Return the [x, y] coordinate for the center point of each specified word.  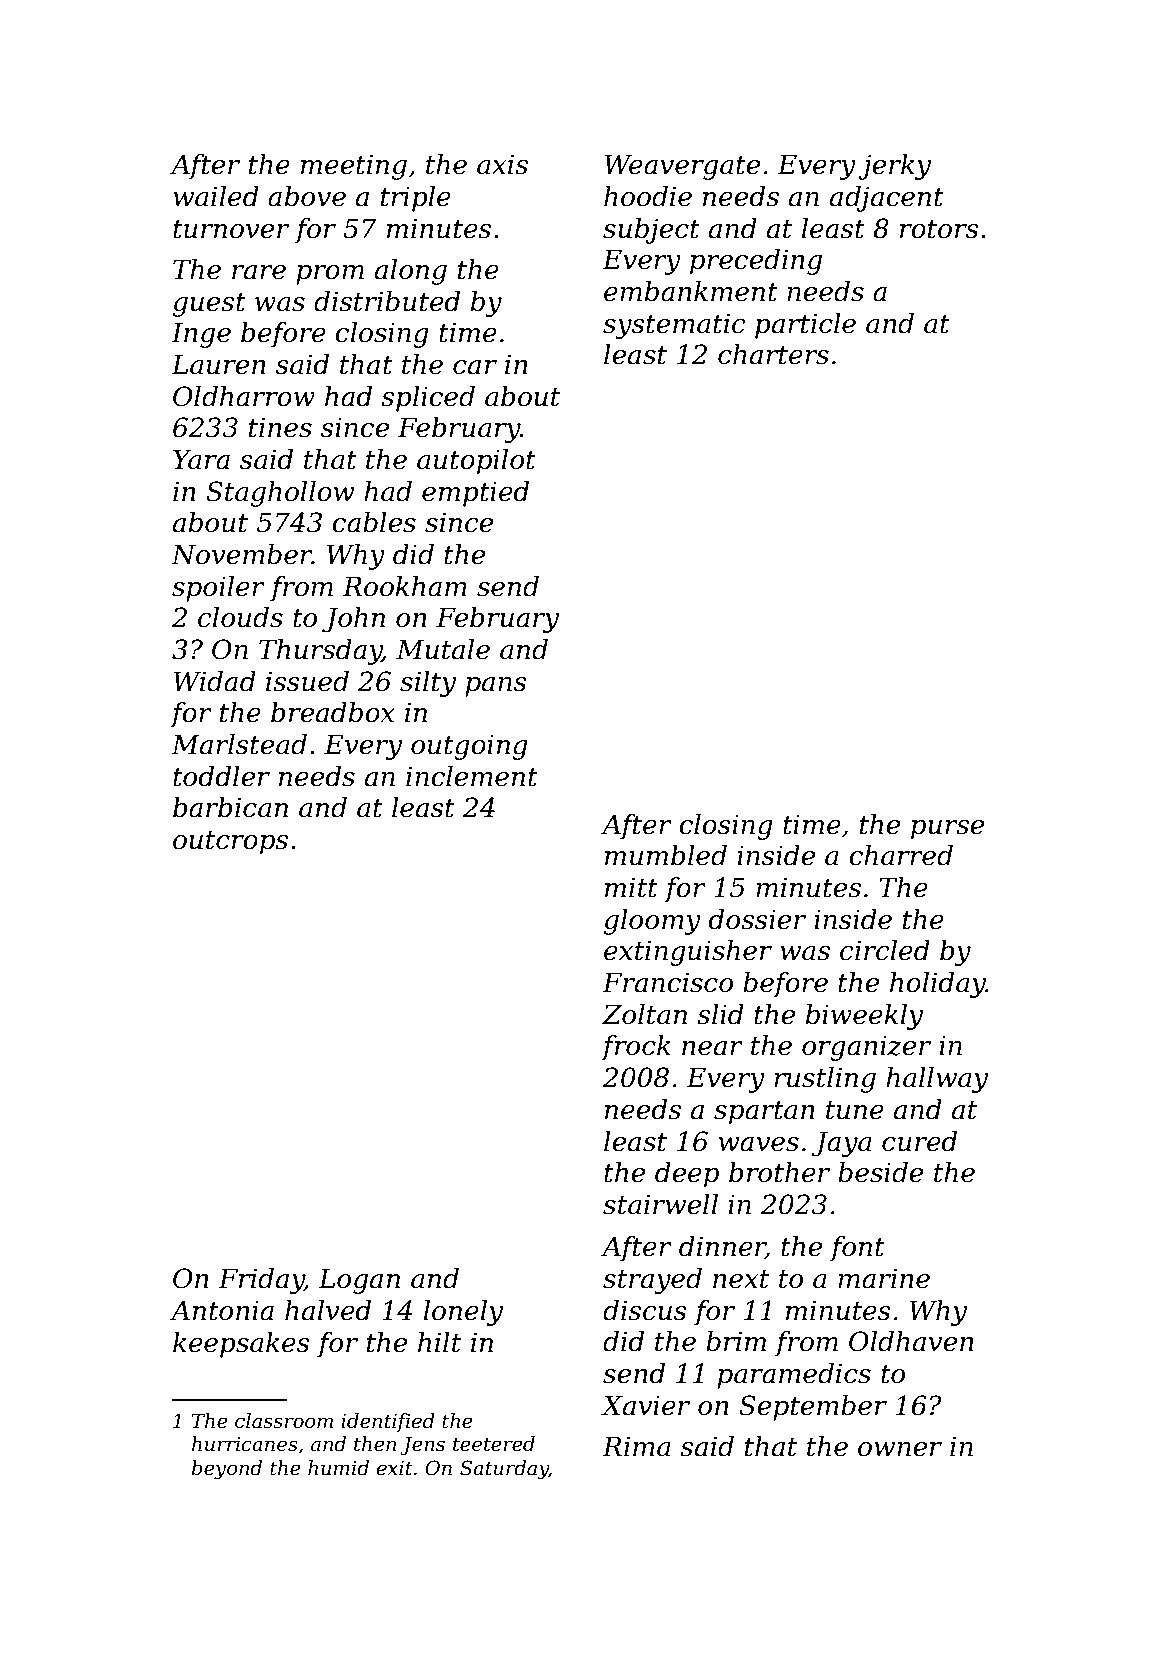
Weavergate [682, 167]
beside [880, 1172]
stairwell [660, 1204]
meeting [354, 167]
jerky [895, 167]
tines [280, 427]
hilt [439, 1342]
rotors [939, 229]
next [741, 1279]
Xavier [645, 1405]
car [475, 367]
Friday [261, 1281]
